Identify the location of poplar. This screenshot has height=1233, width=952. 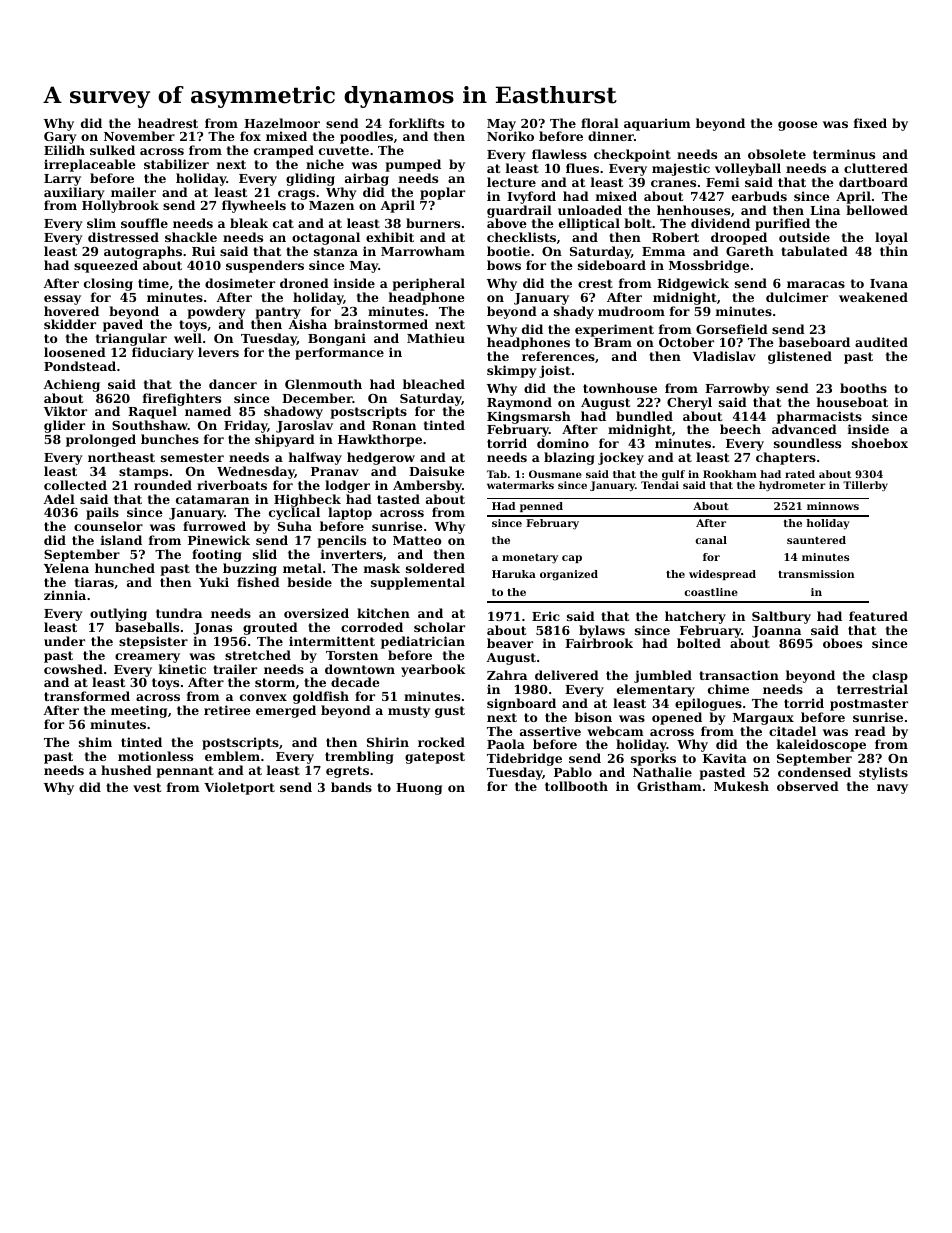
(442, 193).
